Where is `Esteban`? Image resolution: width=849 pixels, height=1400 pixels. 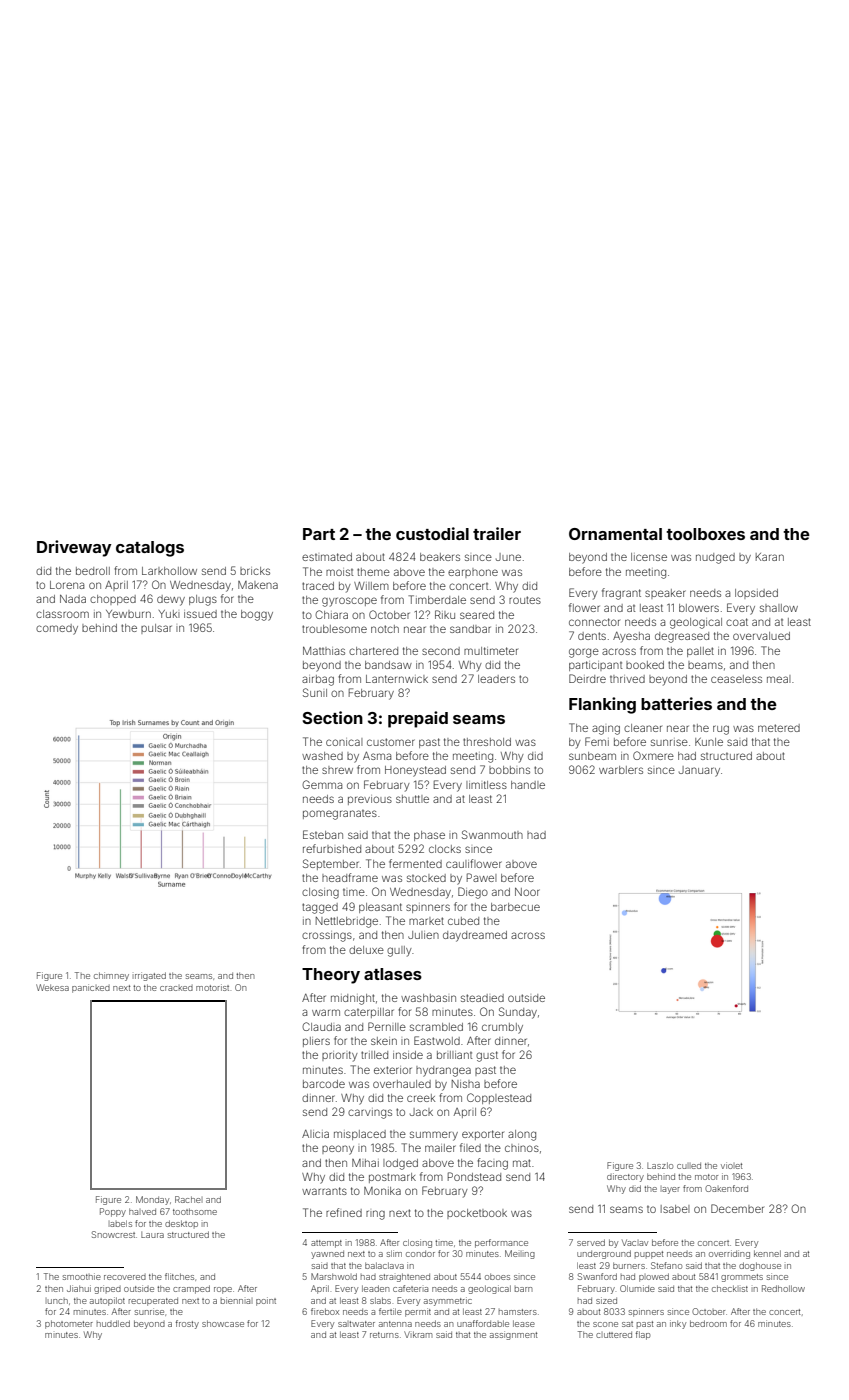 Esteban is located at coordinates (323, 834).
